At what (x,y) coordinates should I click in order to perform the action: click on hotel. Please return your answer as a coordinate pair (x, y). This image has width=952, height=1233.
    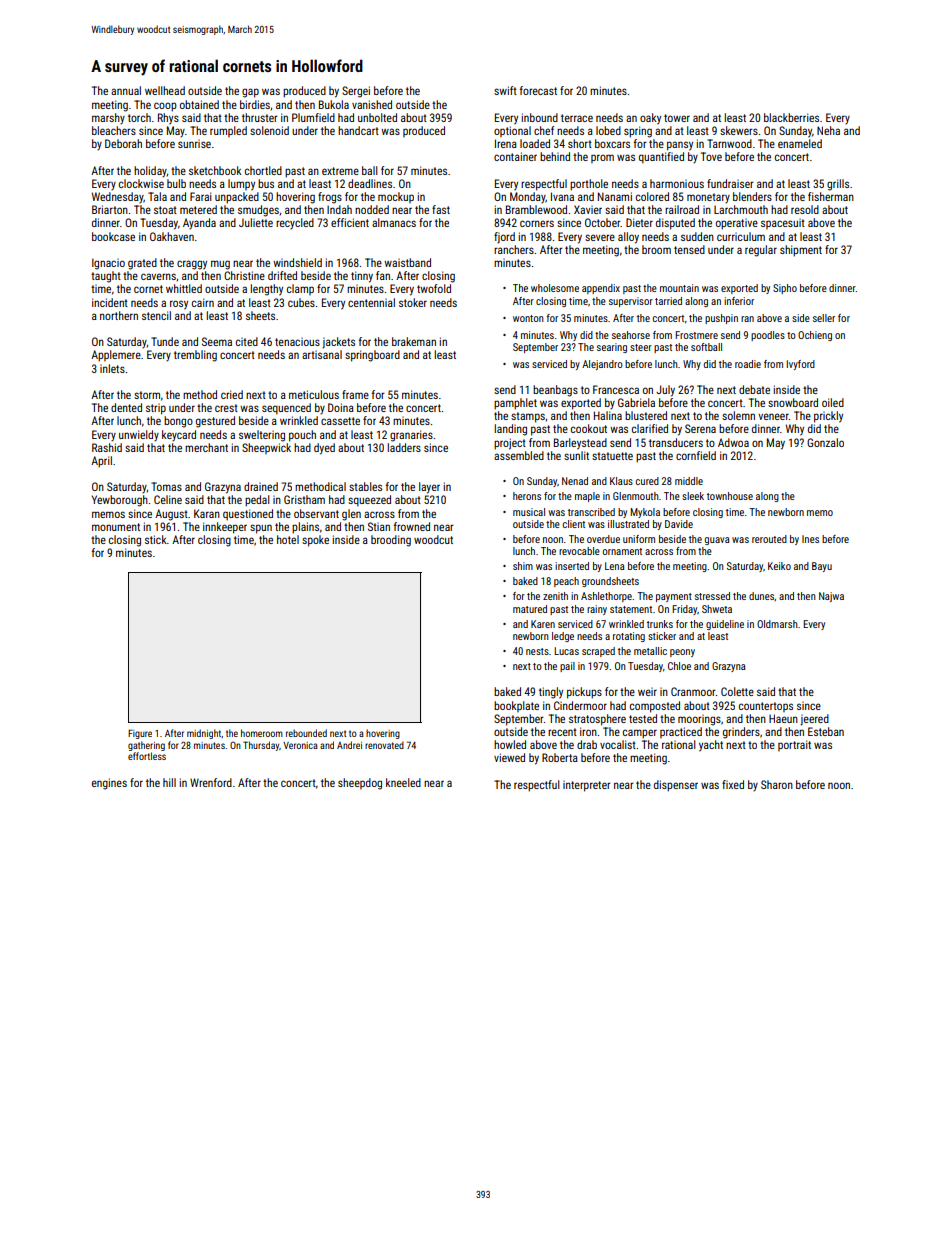
    Looking at the image, I should click on (288, 539).
